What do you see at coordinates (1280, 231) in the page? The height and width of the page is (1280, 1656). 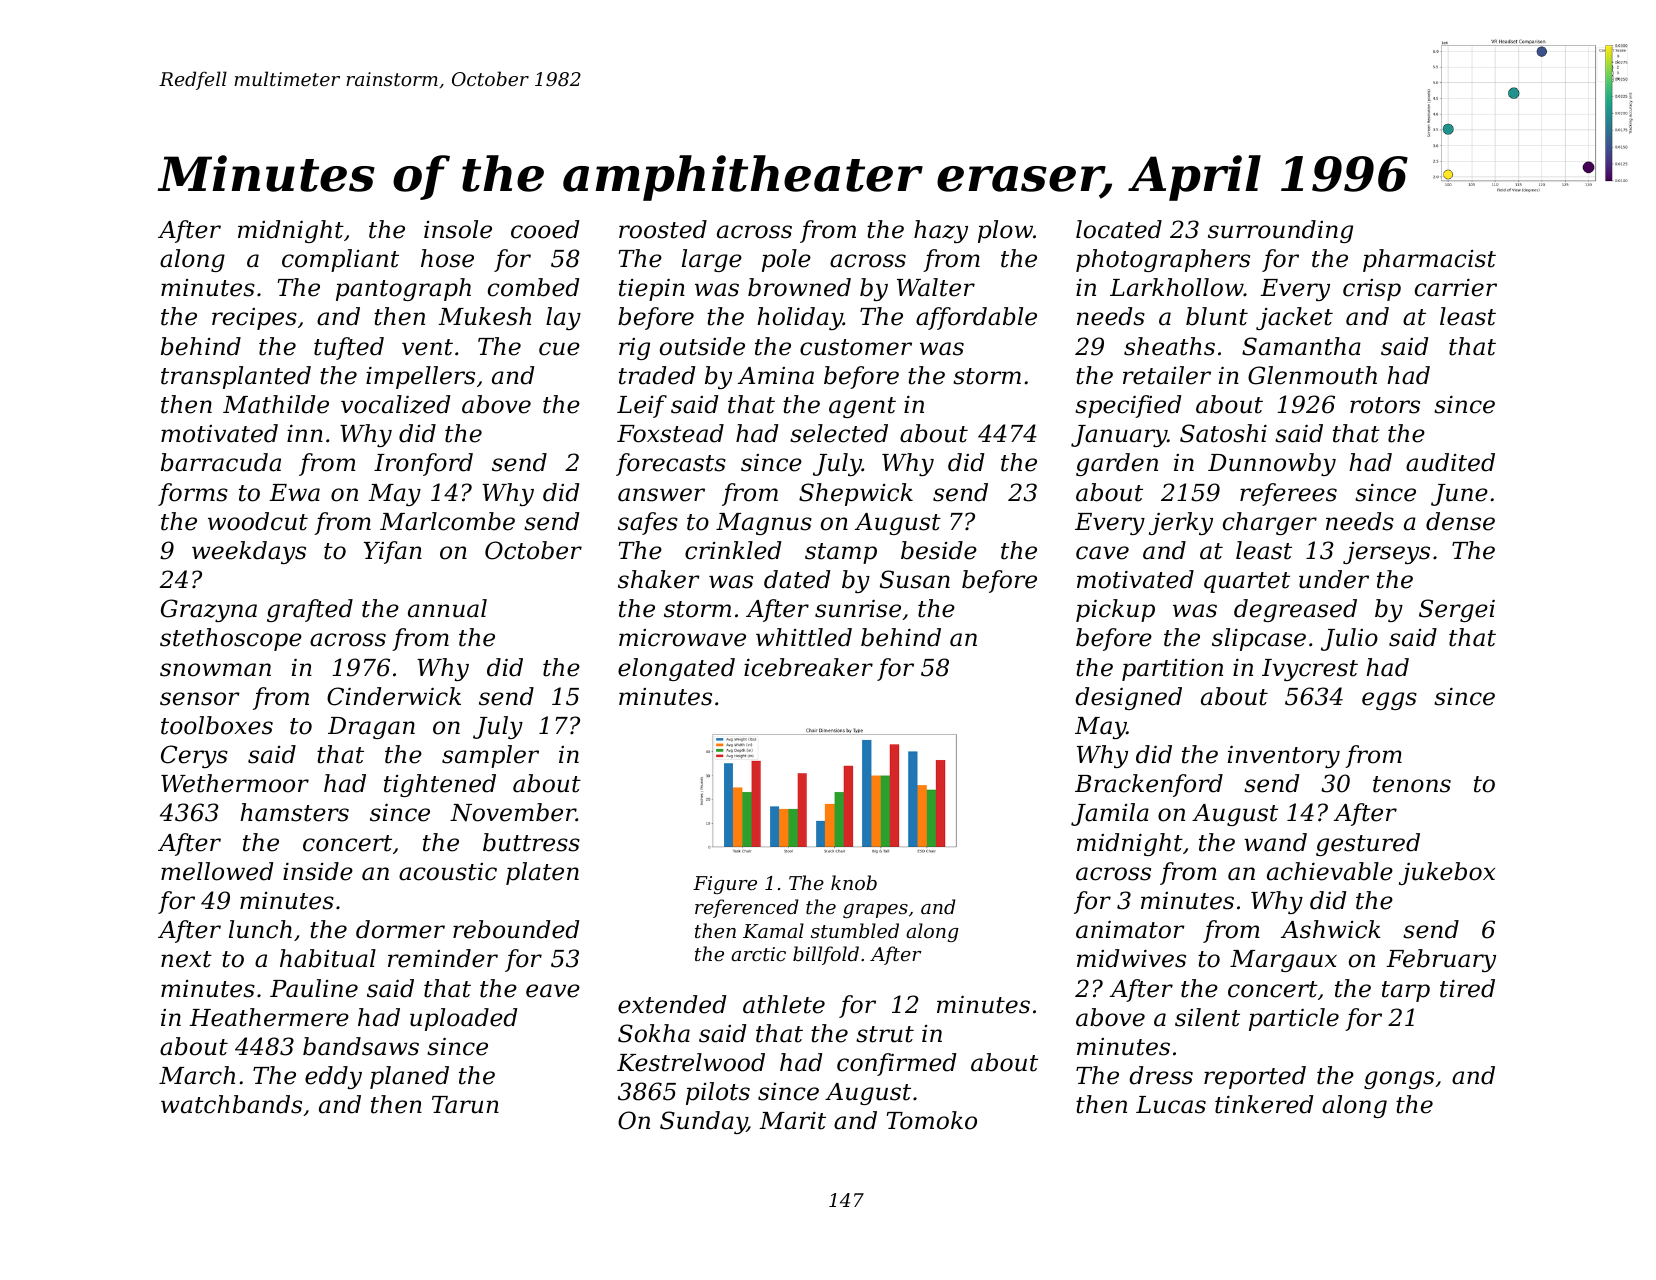 I see `surrounding` at bounding box center [1280, 231].
